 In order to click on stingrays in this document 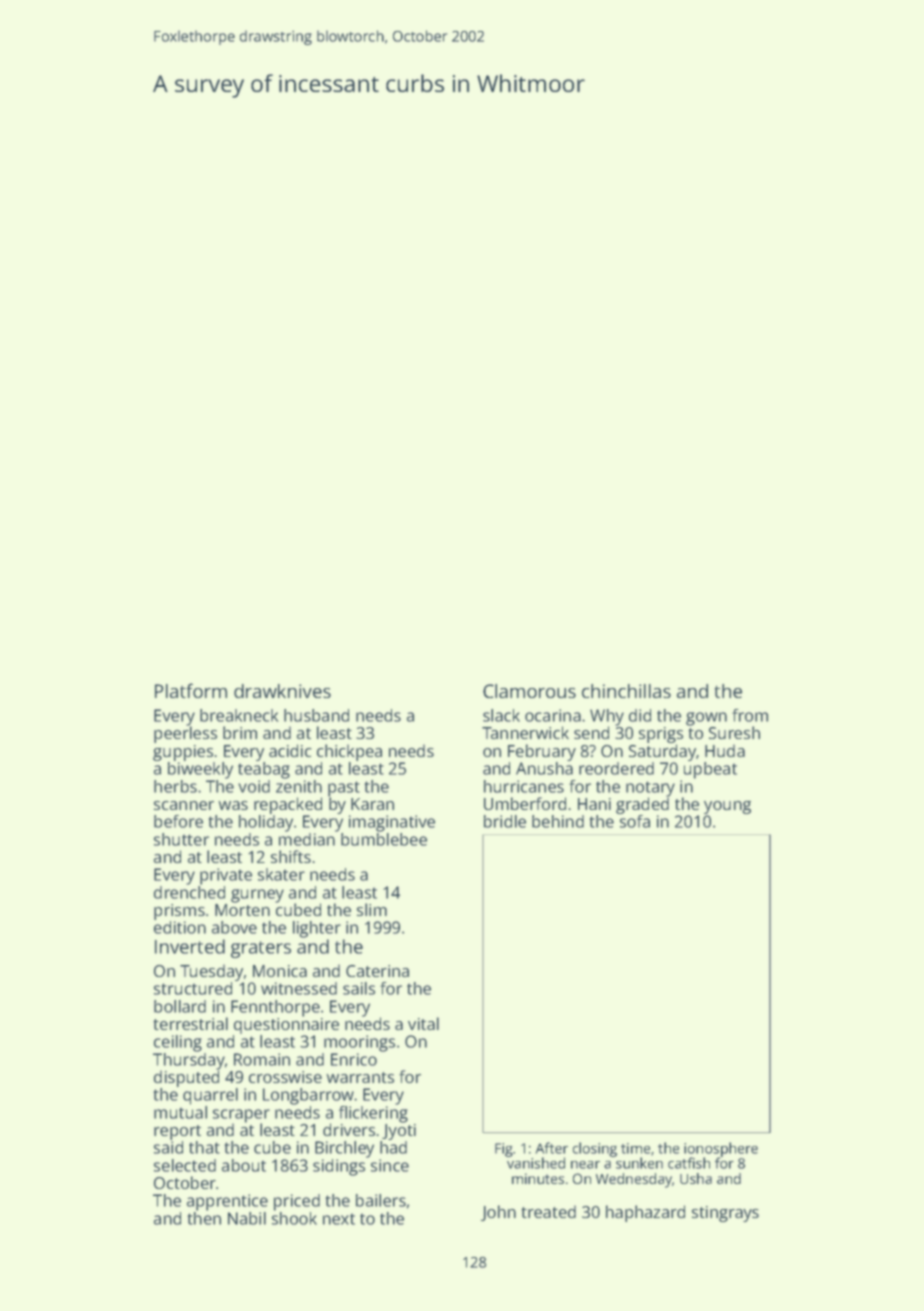, I will do `click(725, 1214)`.
